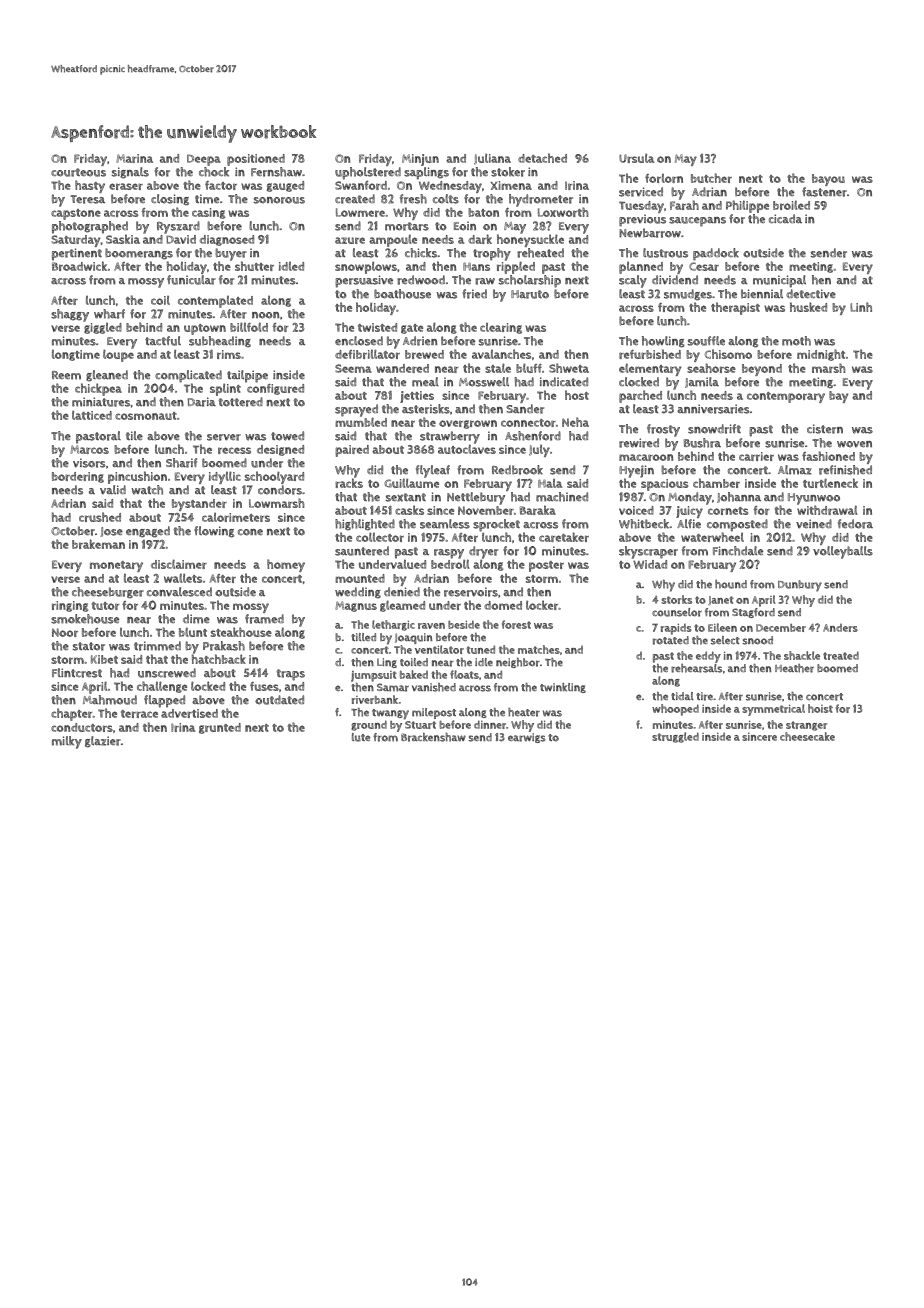  What do you see at coordinates (762, 370) in the document?
I see `beyond` at bounding box center [762, 370].
